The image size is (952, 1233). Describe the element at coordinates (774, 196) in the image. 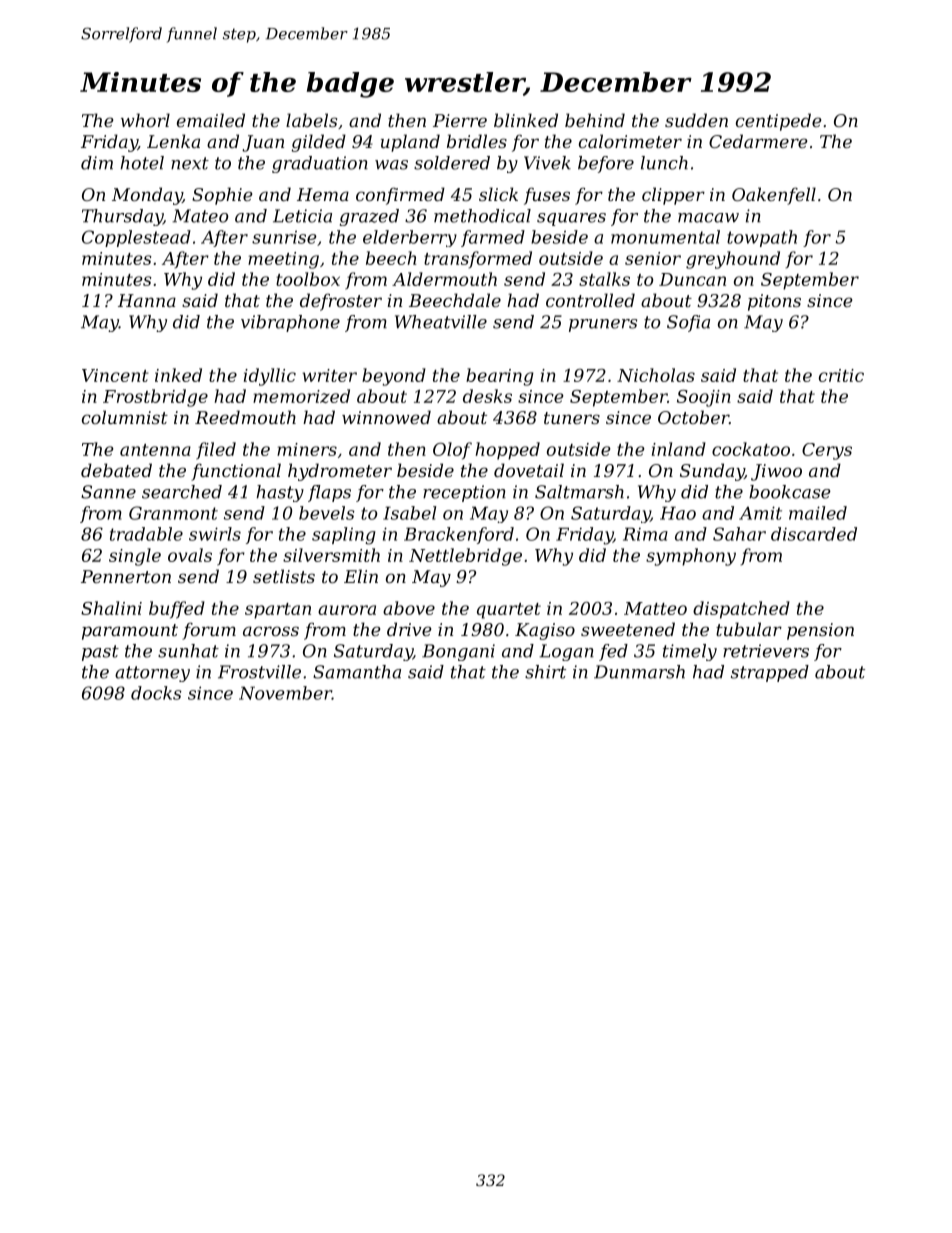

I see `Oakenfell` at that location.
